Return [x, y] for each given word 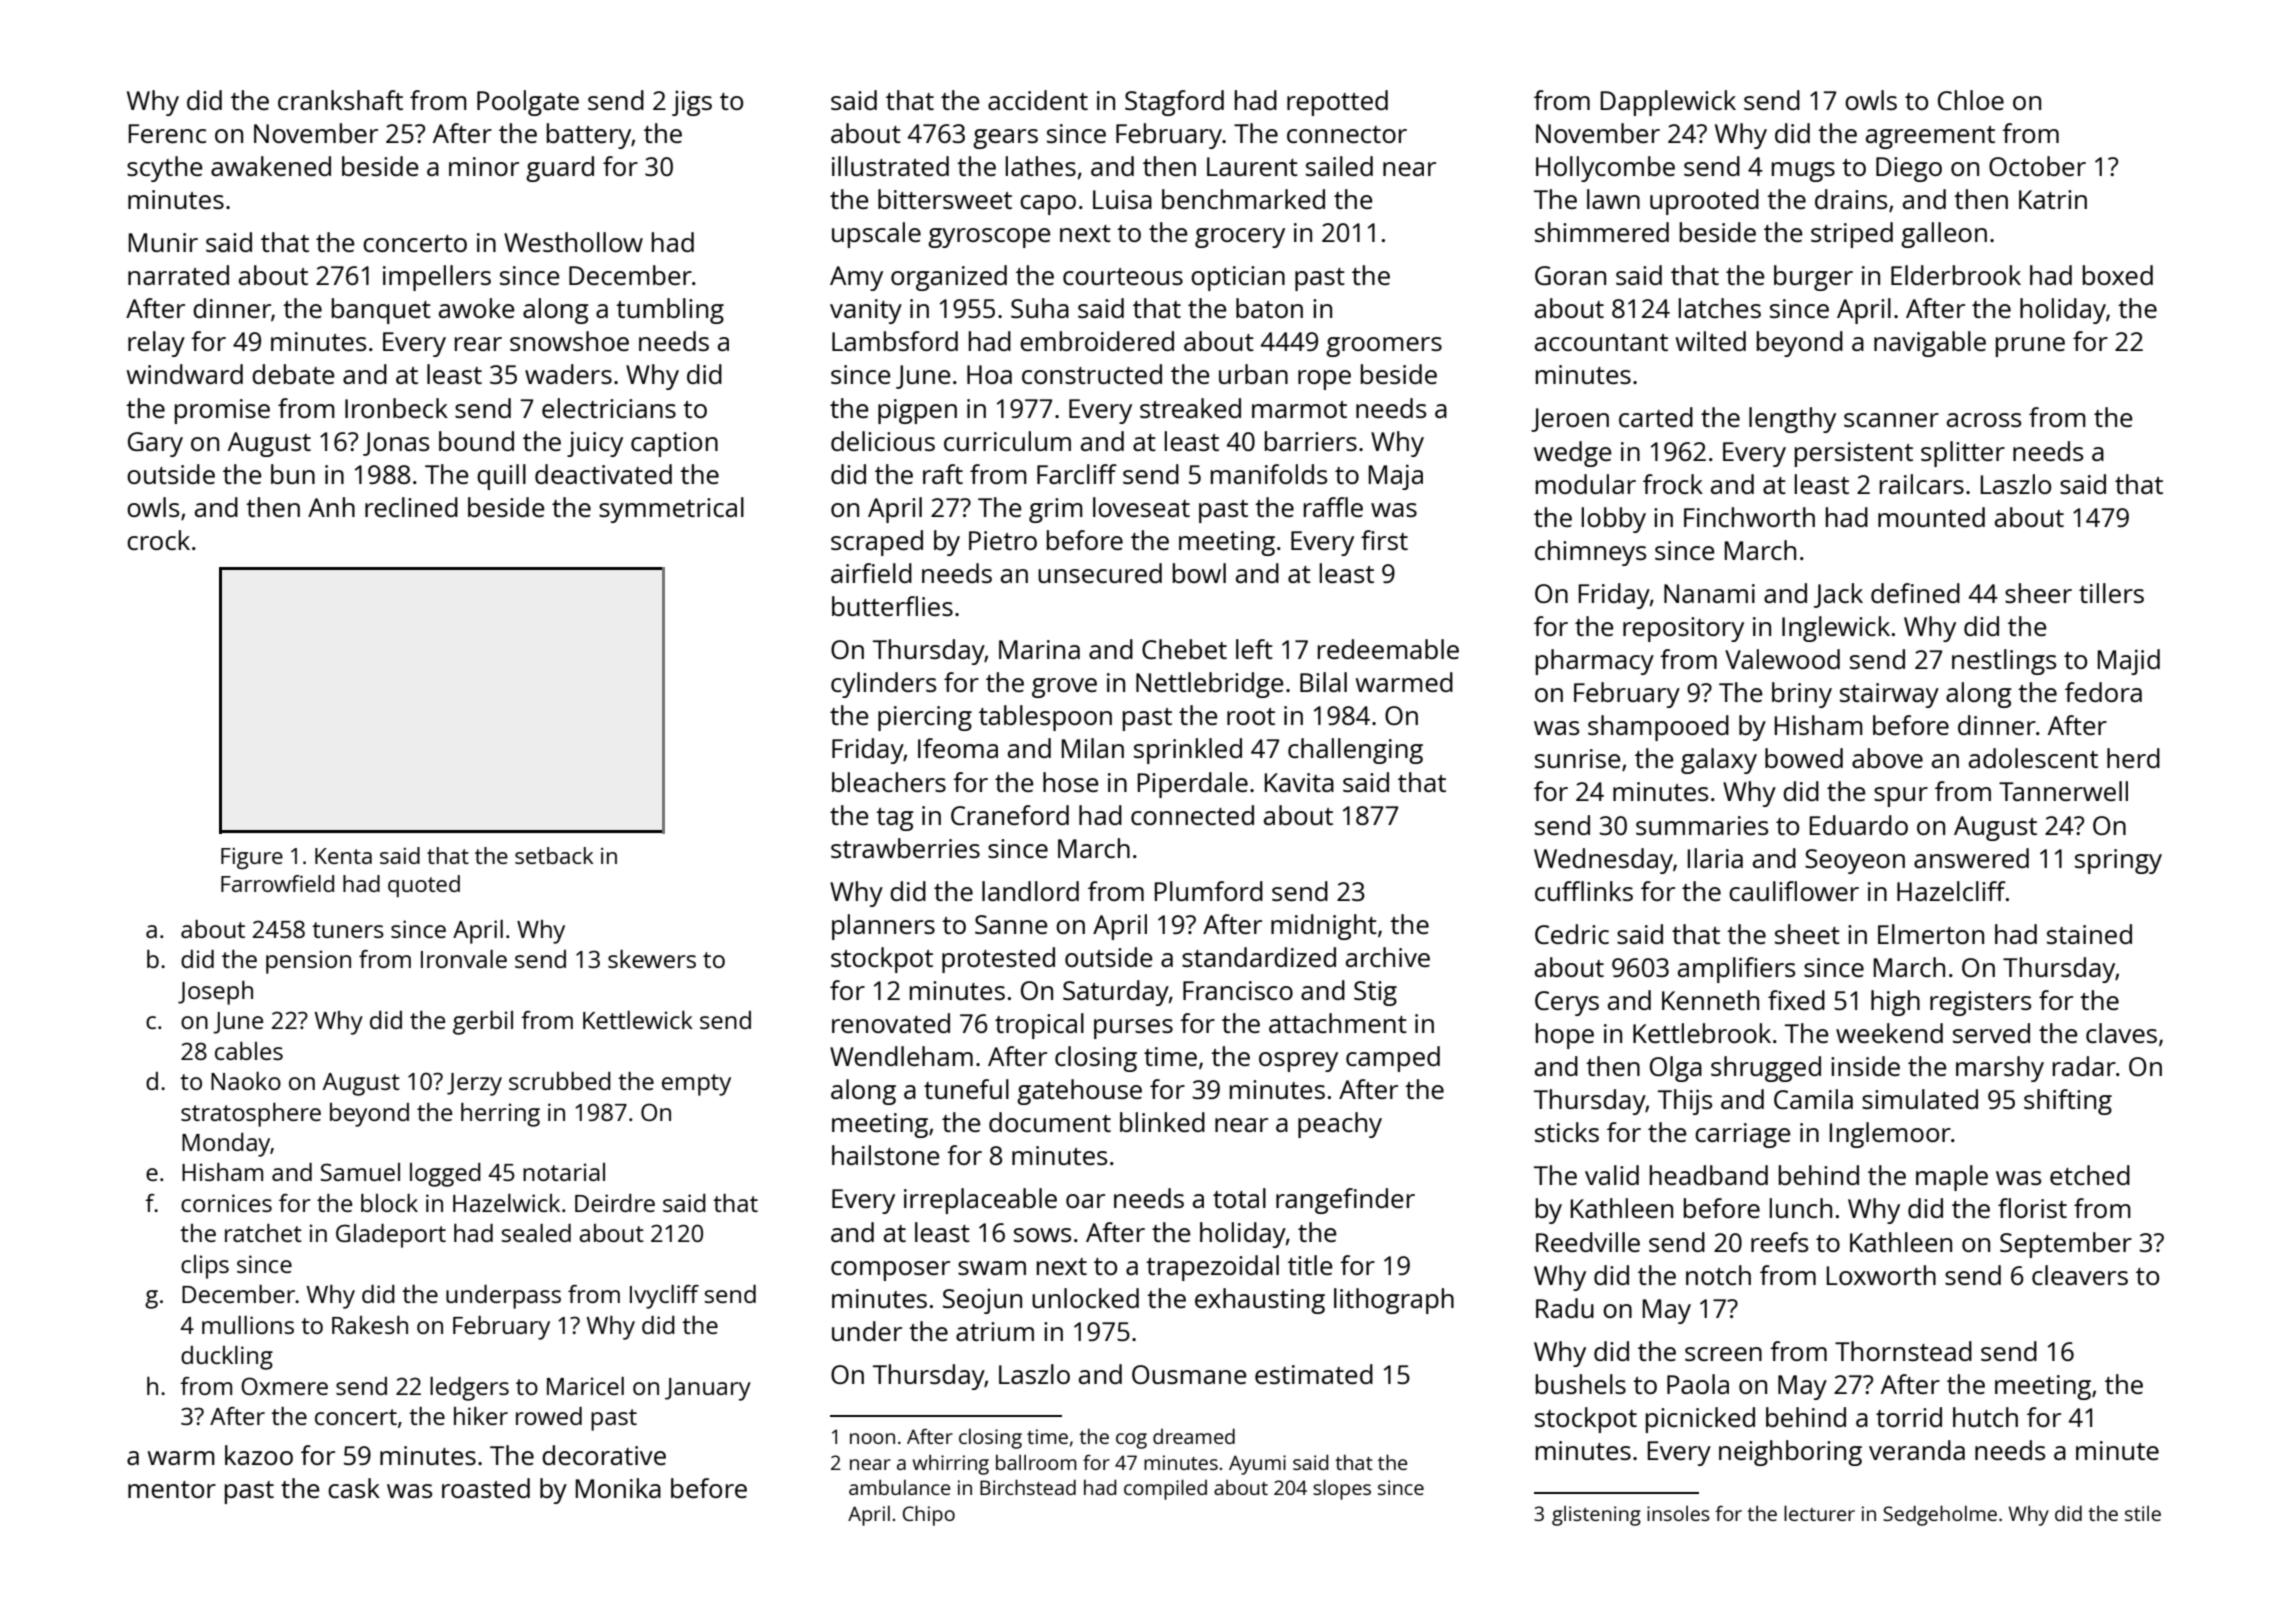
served [1991, 1033]
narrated [178, 275]
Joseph [215, 993]
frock [1673, 484]
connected [1192, 815]
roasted [486, 1488]
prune [2030, 347]
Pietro [1003, 540]
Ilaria [1715, 858]
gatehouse [1079, 1092]
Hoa [989, 374]
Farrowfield [277, 883]
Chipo [929, 1515]
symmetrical [671, 510]
